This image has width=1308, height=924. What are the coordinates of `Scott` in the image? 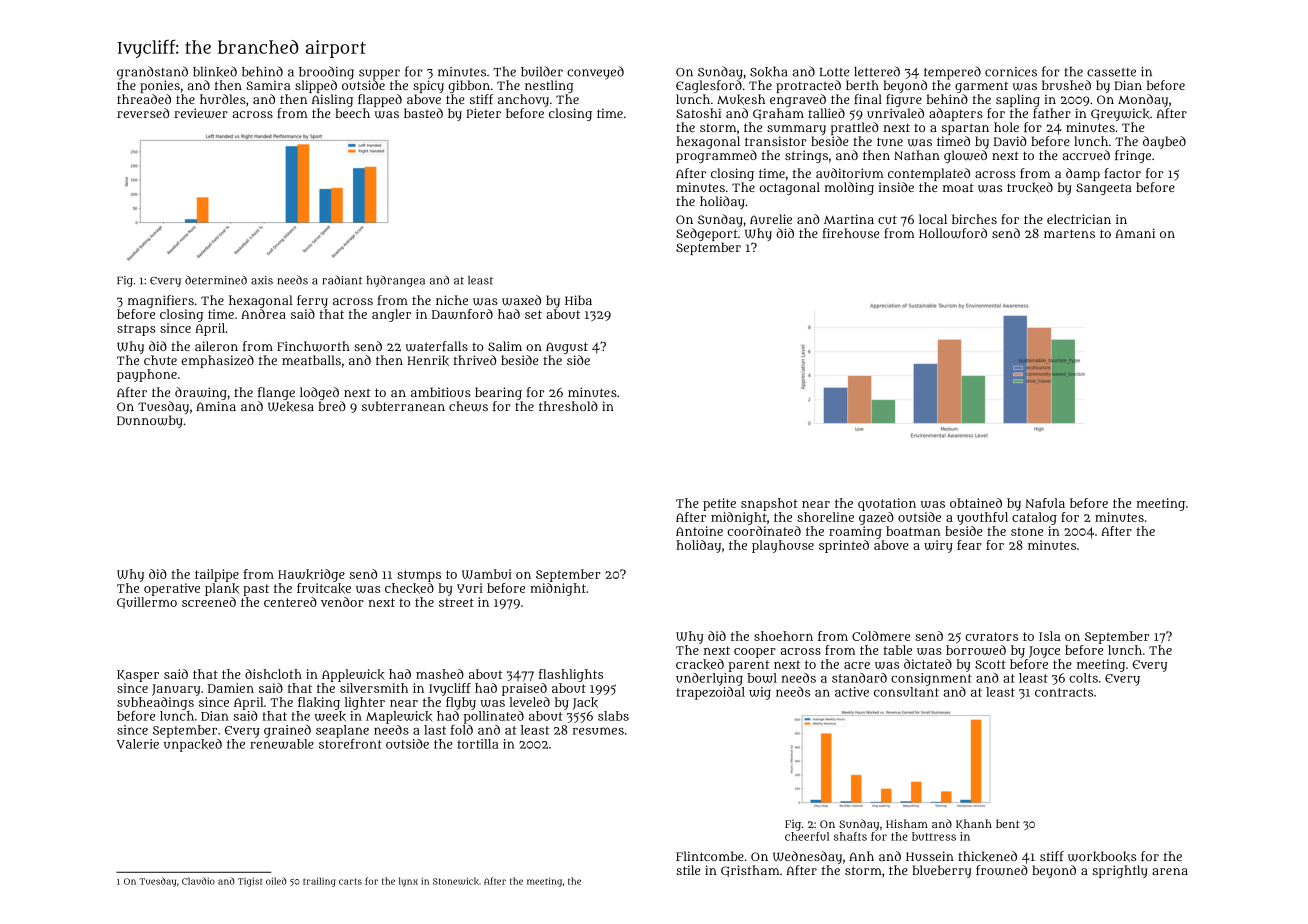 It's located at (990, 664).
